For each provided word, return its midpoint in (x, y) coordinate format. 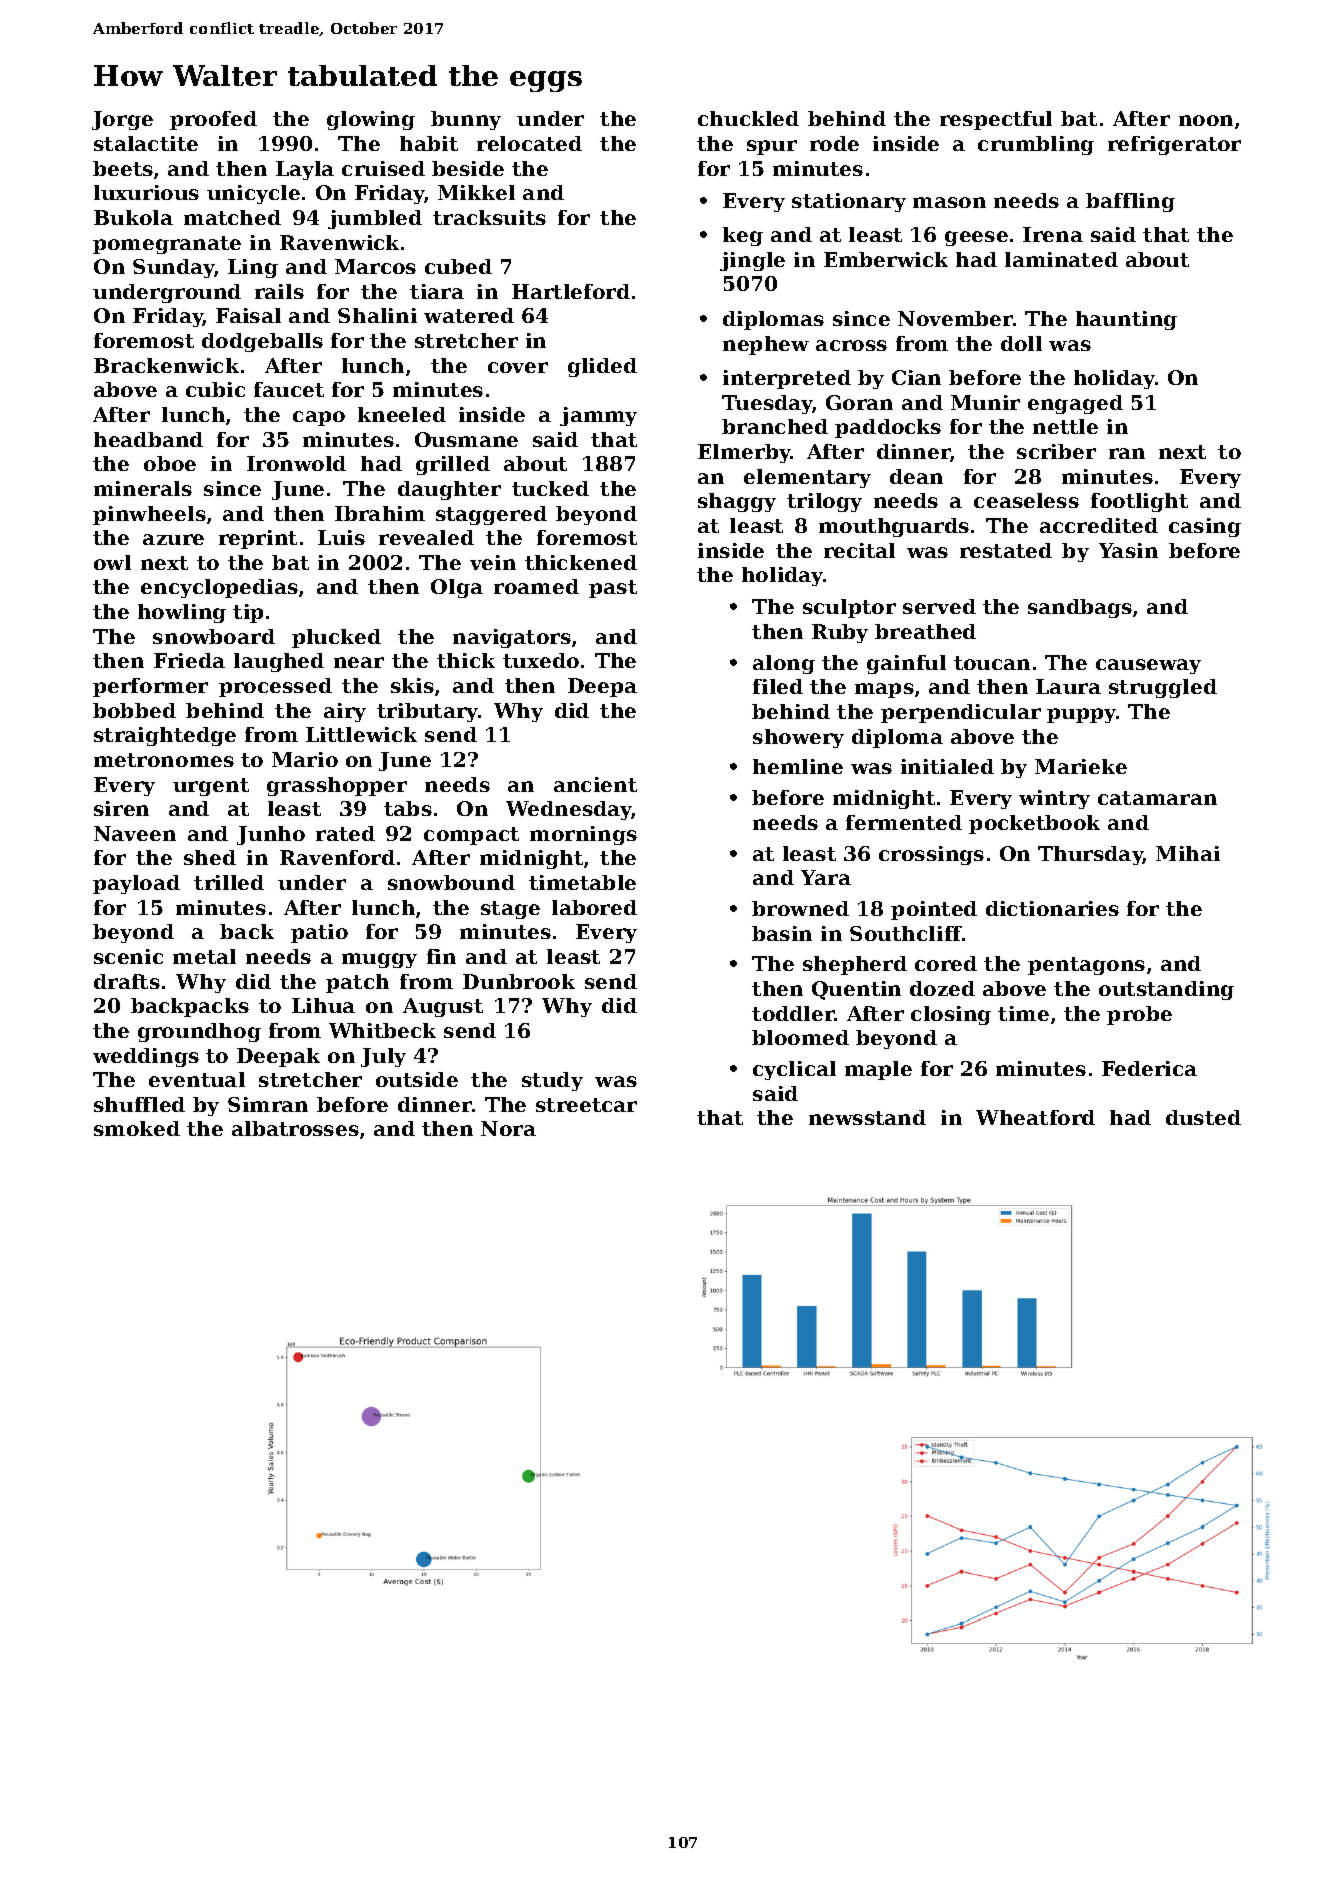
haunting (1126, 320)
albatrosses (295, 1128)
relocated (529, 143)
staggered (491, 515)
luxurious (146, 192)
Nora (508, 1128)
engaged (1075, 404)
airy (345, 712)
